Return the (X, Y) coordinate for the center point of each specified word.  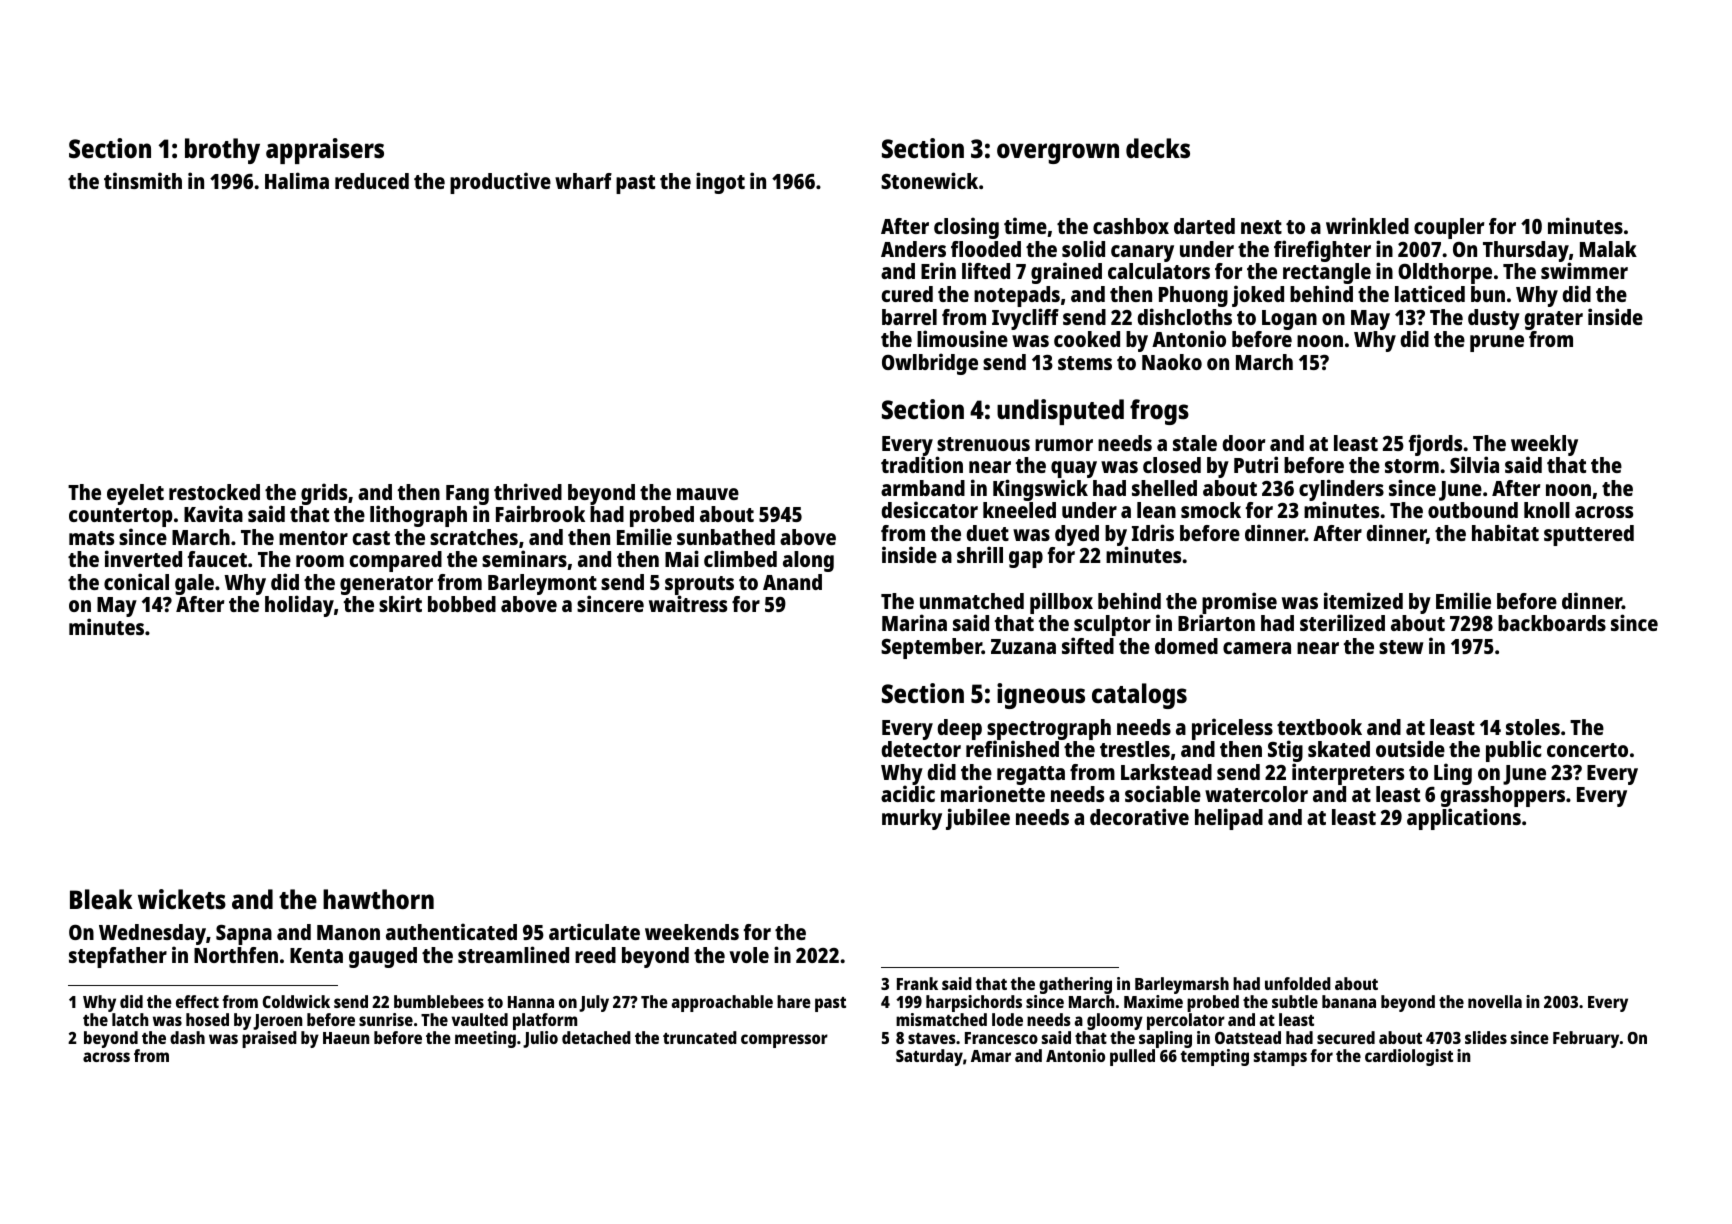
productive (500, 183)
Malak (1608, 249)
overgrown (1058, 153)
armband (923, 488)
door (1243, 443)
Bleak (101, 899)
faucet (217, 559)
